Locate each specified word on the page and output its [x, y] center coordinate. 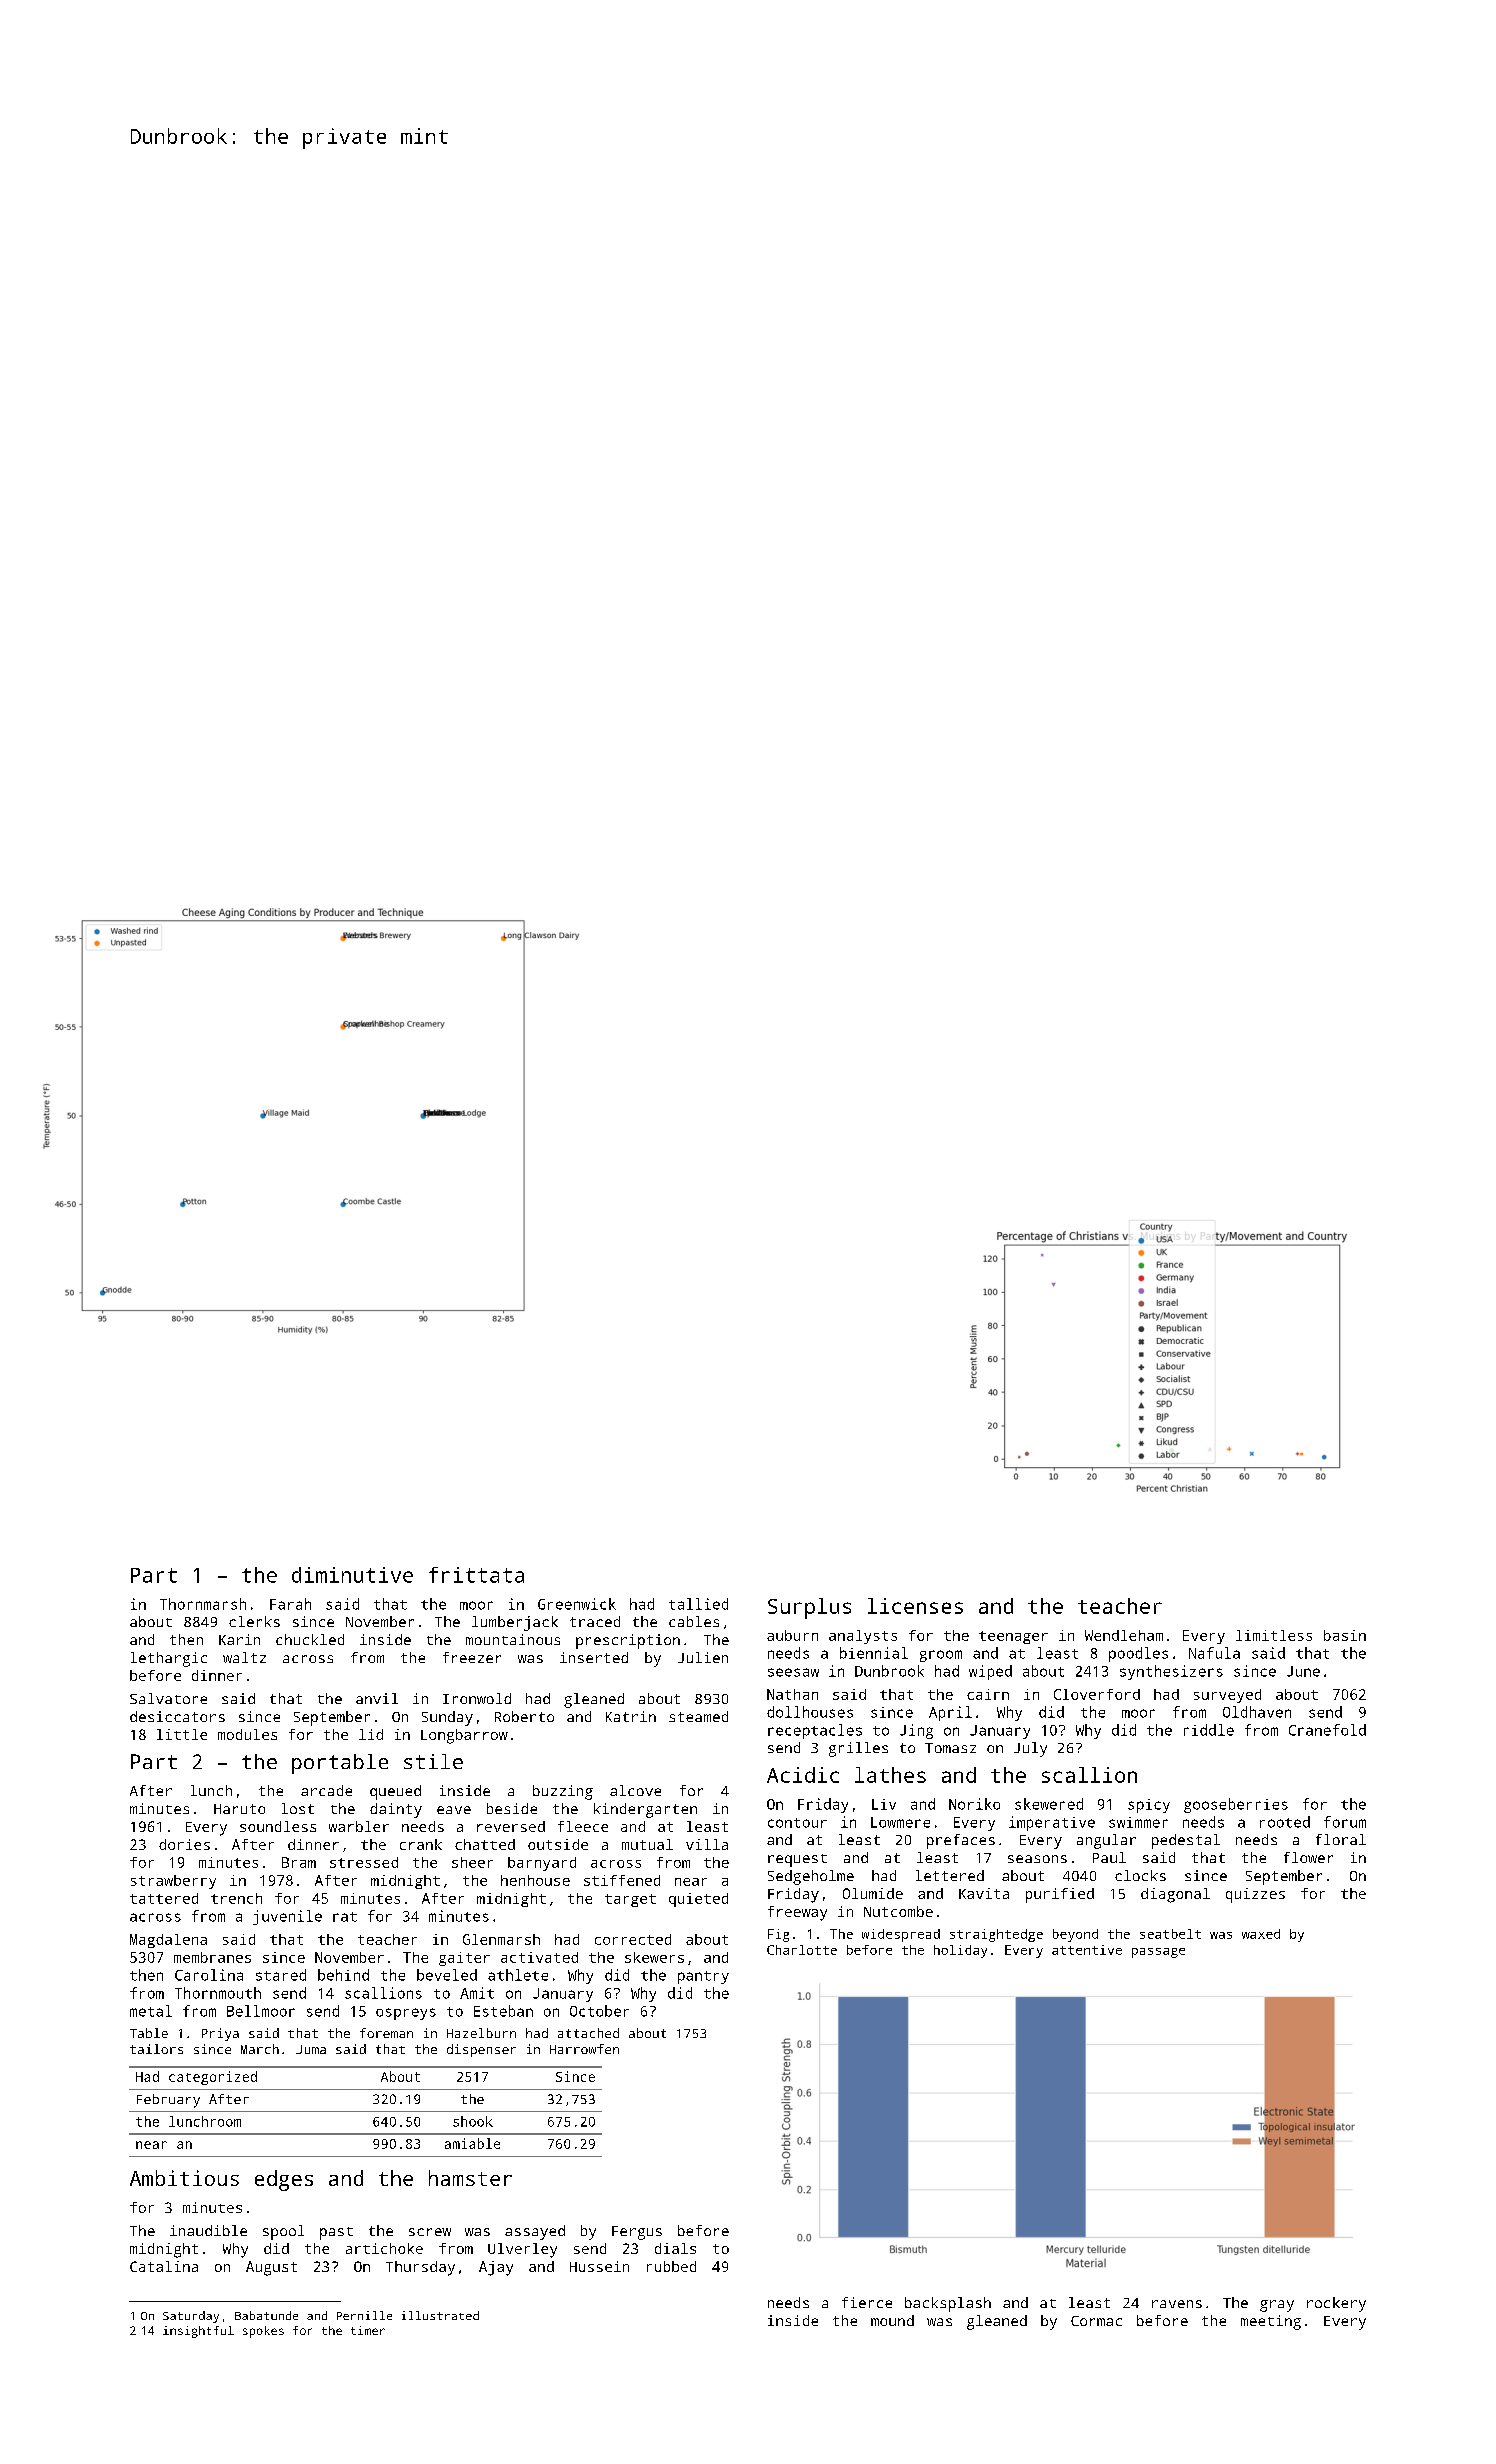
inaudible [208, 2230]
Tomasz [950, 1748]
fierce [867, 2302]
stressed [364, 1862]
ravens [1177, 2304]
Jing [916, 1731]
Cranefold [1327, 1730]
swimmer [1138, 1822]
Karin [239, 1639]
